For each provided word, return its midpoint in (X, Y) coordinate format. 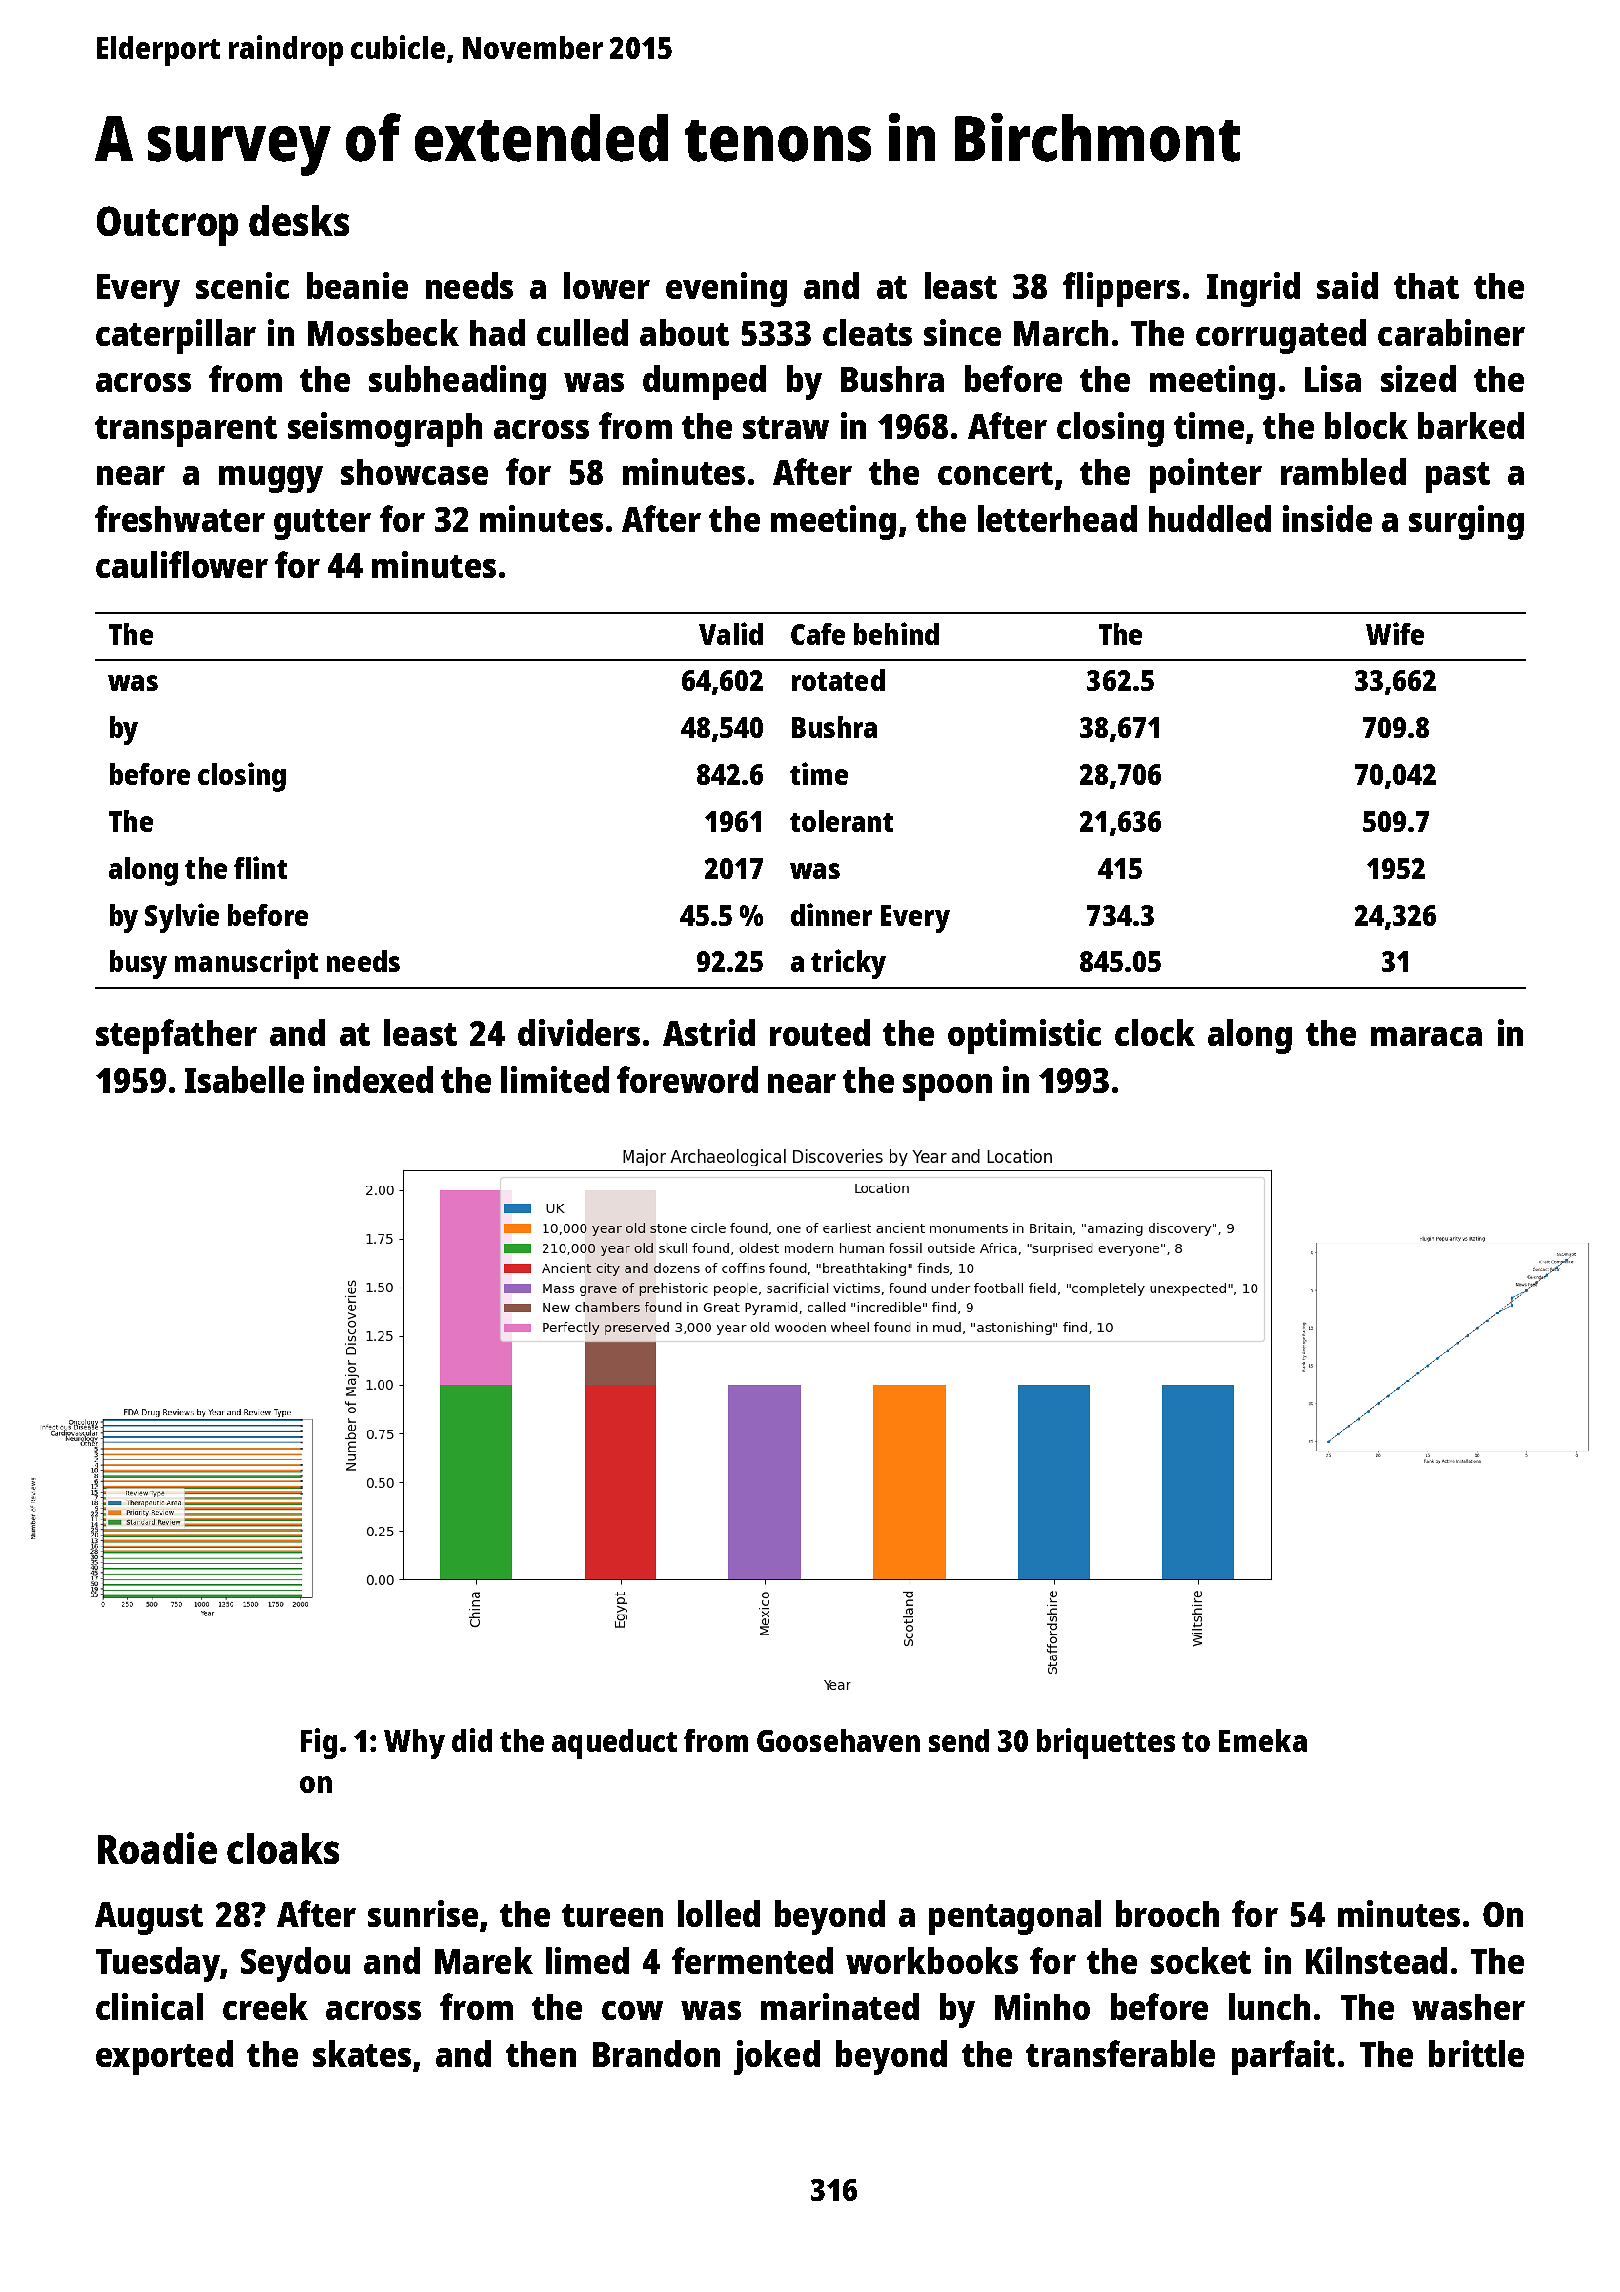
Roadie (157, 1848)
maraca (1426, 1036)
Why (414, 1744)
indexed (373, 1079)
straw (786, 427)
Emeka (1263, 1740)
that (1426, 286)
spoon (947, 1087)
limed (587, 1960)
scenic (242, 285)
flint (260, 867)
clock (1155, 1032)
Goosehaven (838, 1740)
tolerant (841, 821)
